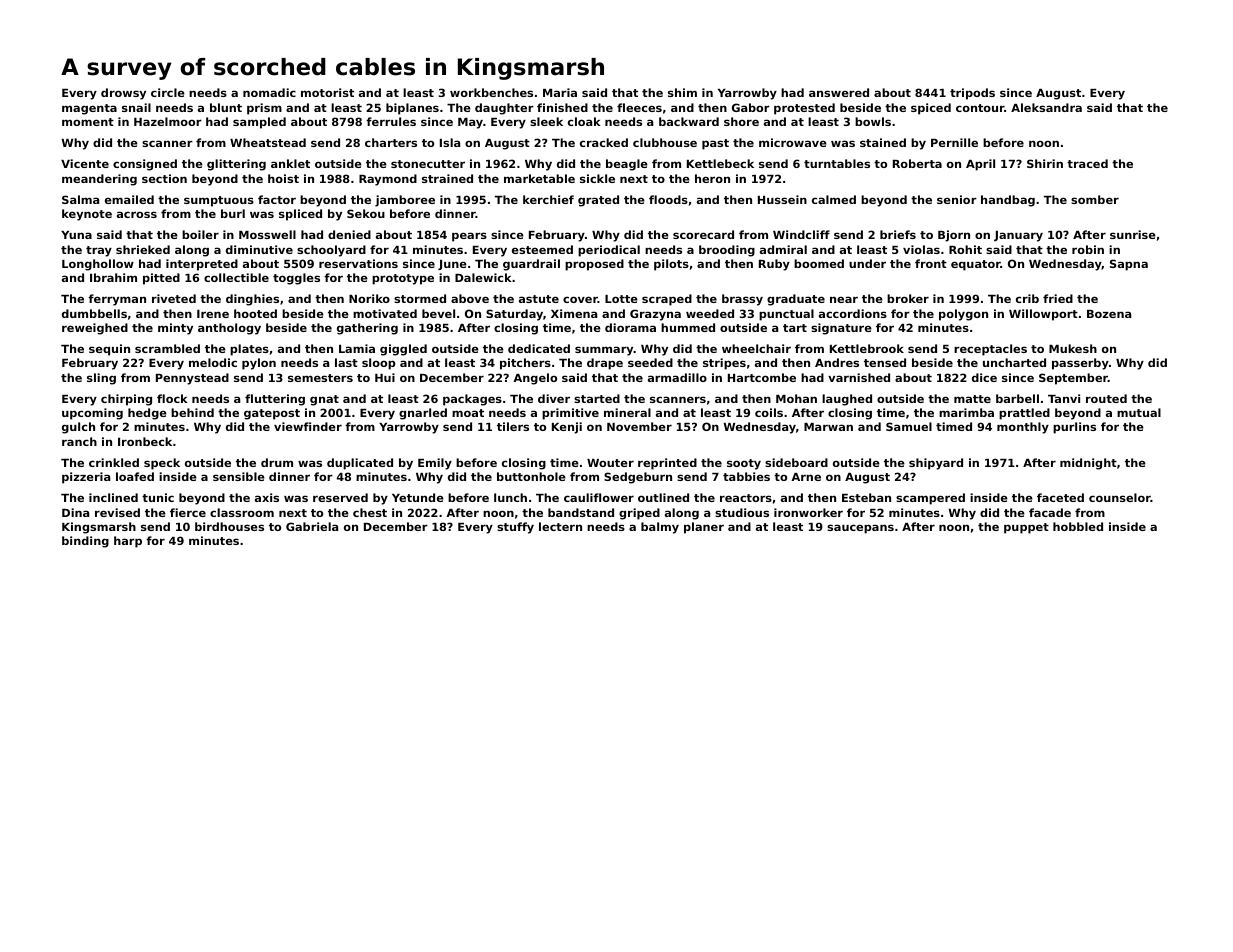 The width and height of the page is (1233, 952). I want to click on Pennystead, so click(192, 379).
